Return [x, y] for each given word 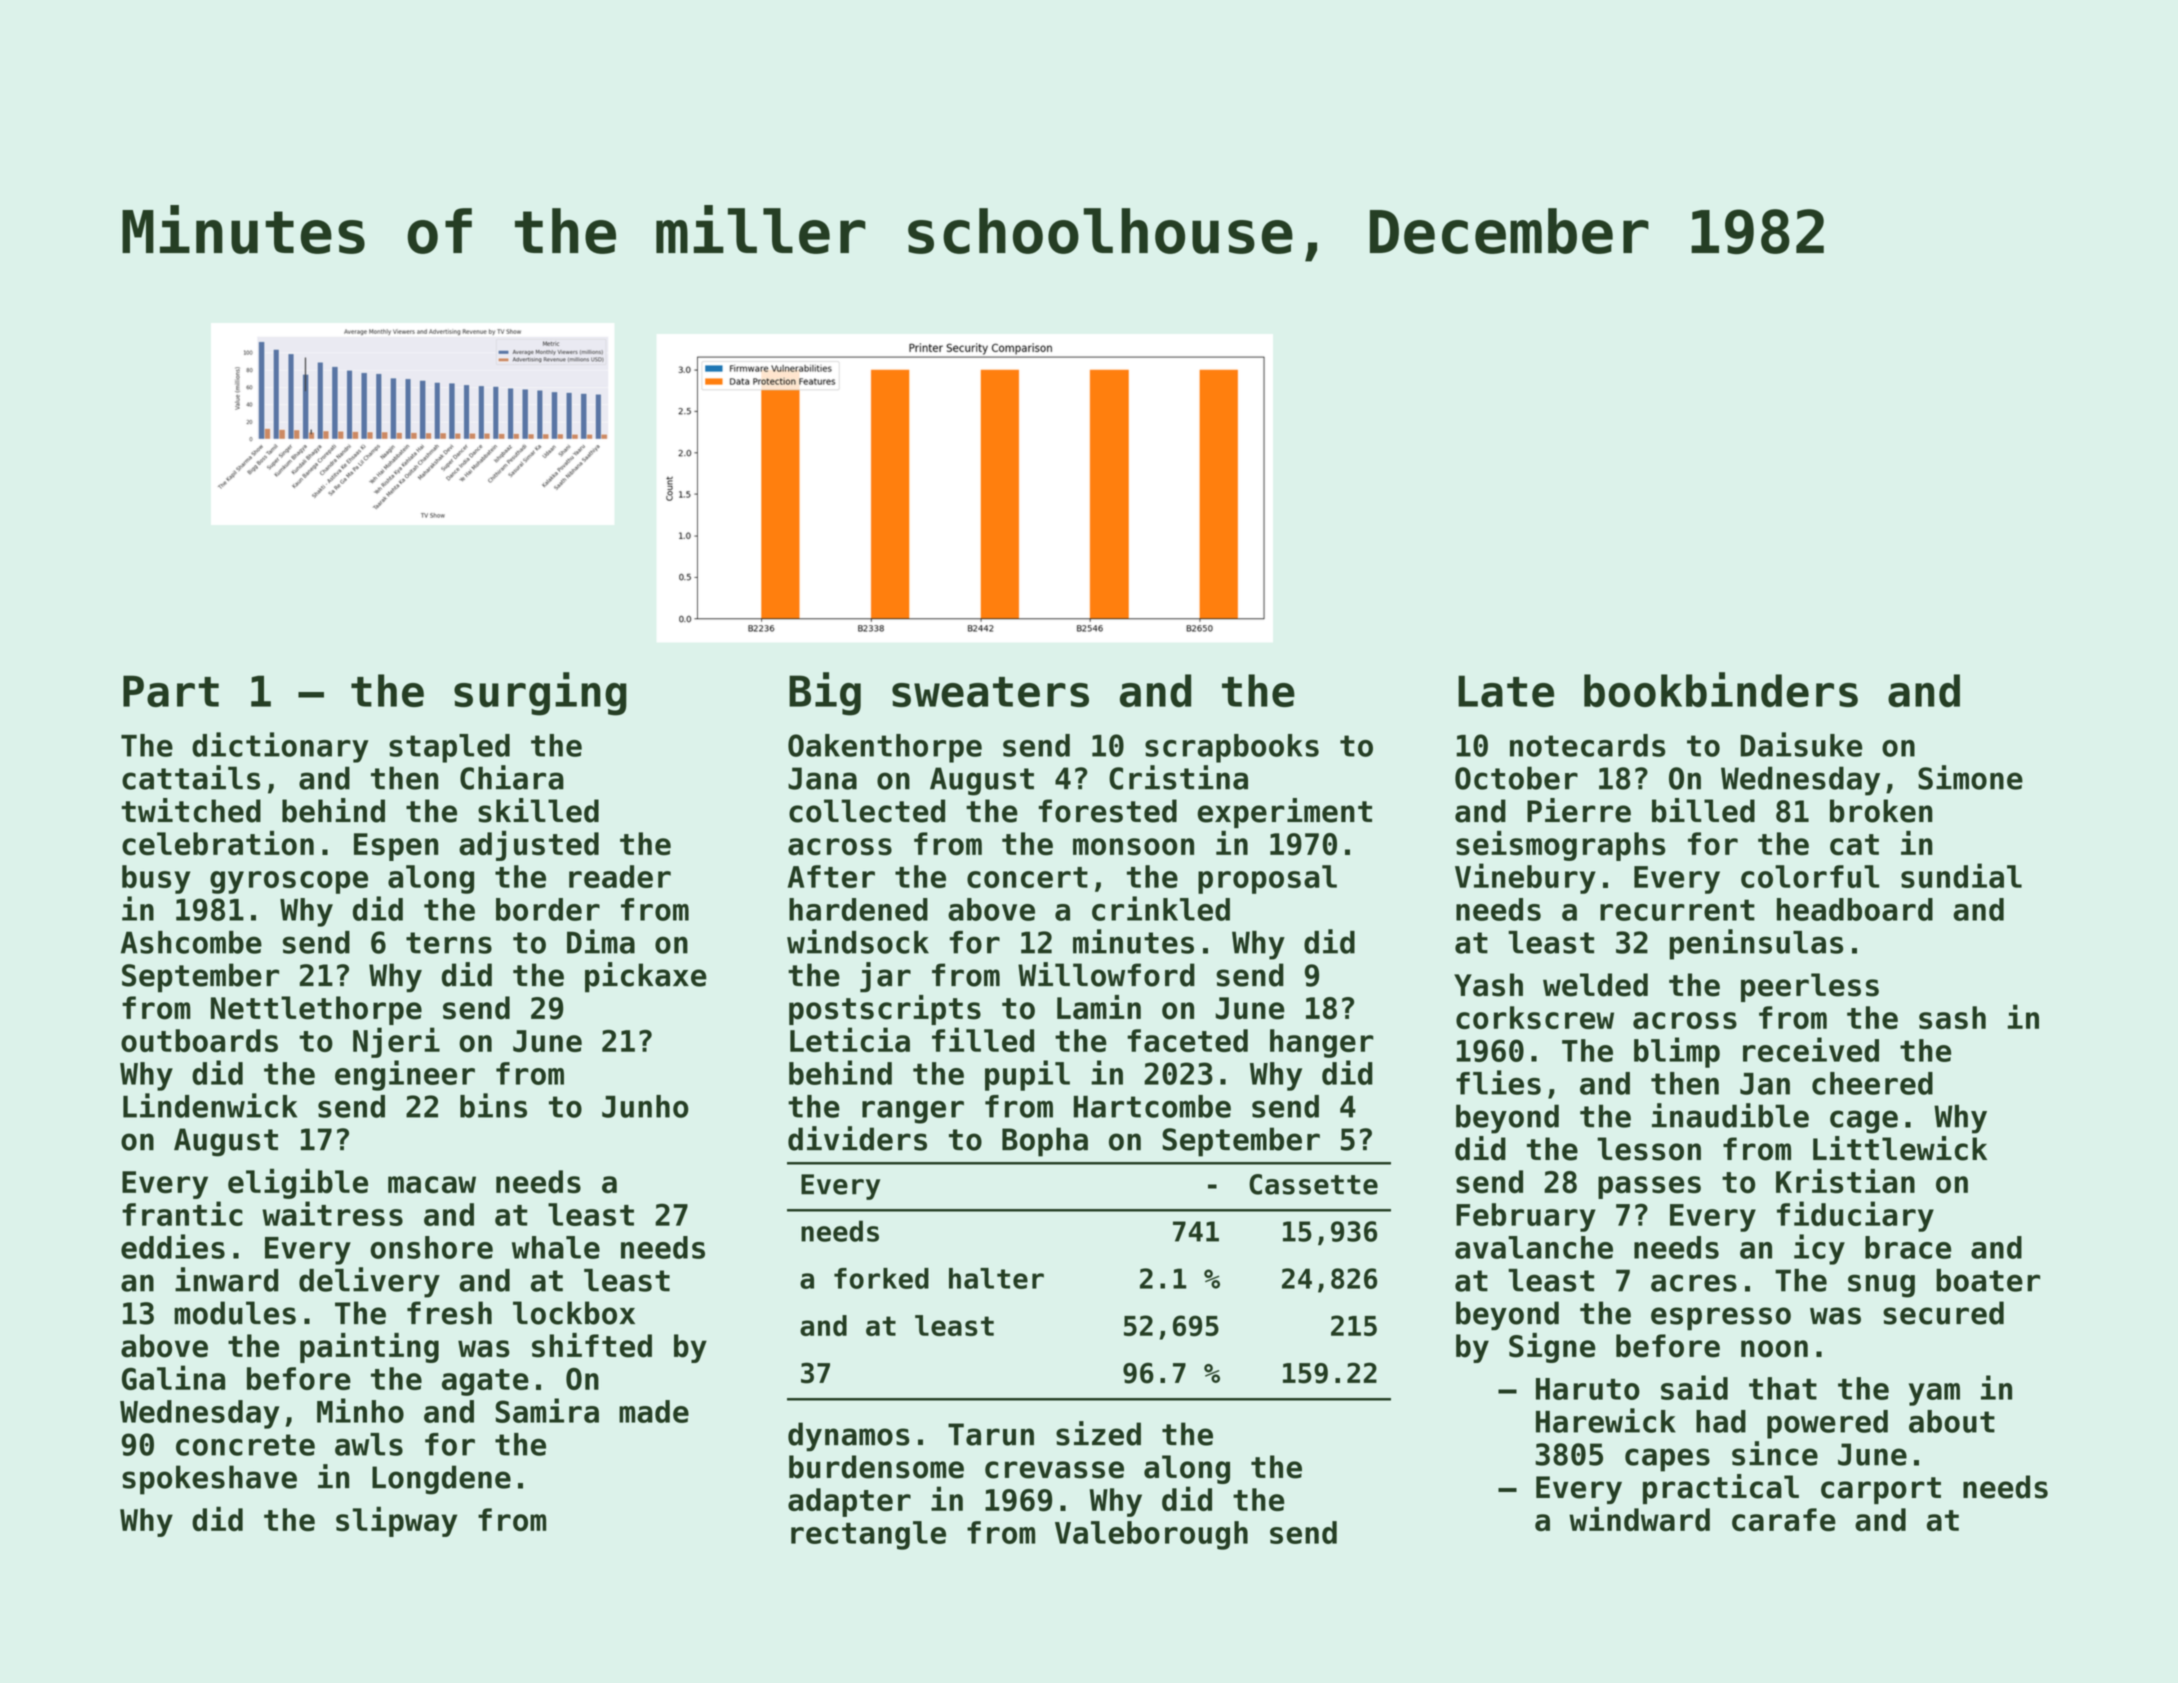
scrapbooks [1232, 748]
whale [556, 1247]
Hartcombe [1152, 1106]
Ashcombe [191, 942]
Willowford [1106, 974]
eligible [298, 1183]
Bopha [1045, 1142]
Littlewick [1900, 1148]
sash [1952, 1017]
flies [1498, 1082]
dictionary [280, 747]
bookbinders [1721, 689]
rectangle [868, 1535]
